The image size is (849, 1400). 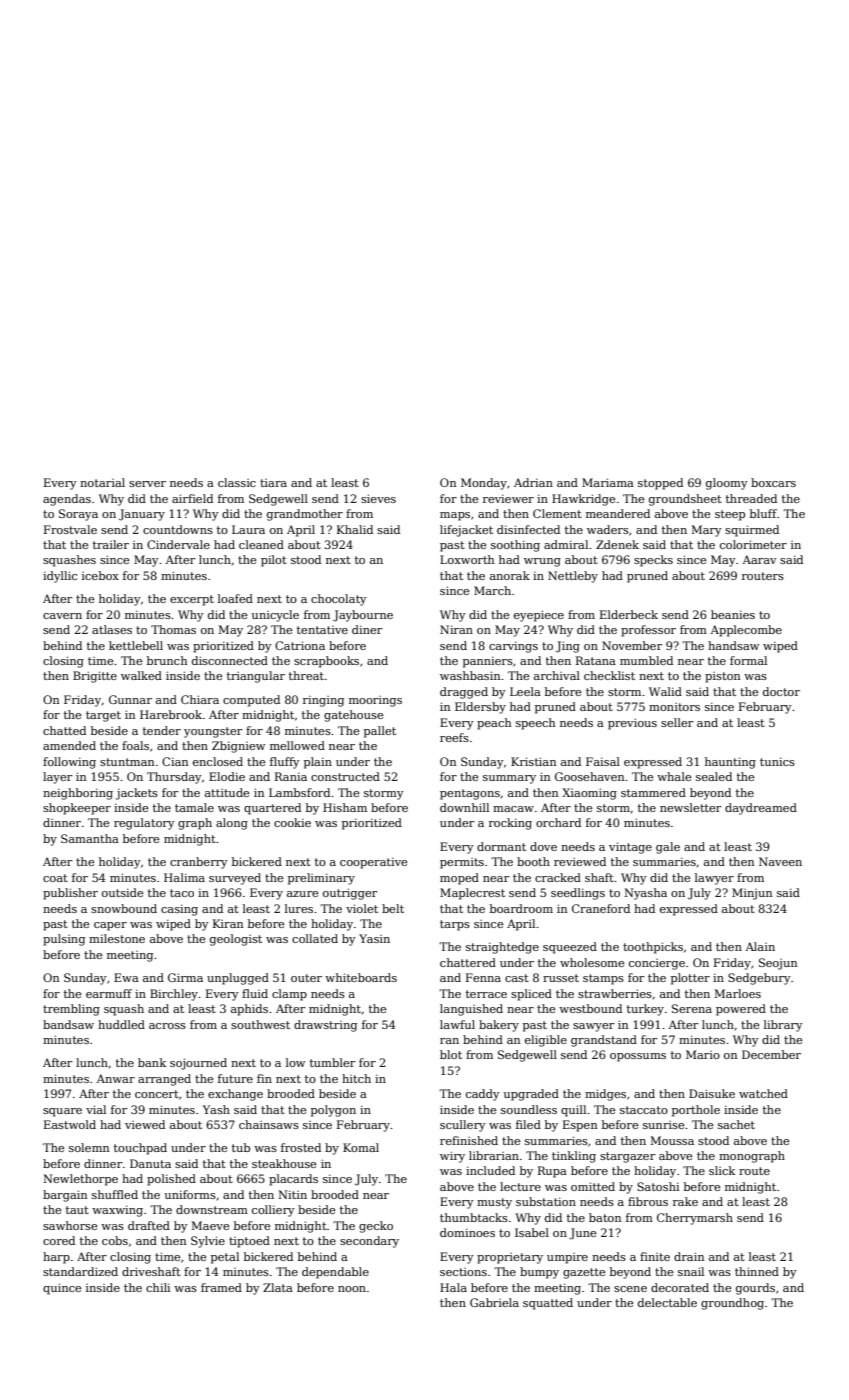 What do you see at coordinates (608, 482) in the screenshot?
I see `Mariama` at bounding box center [608, 482].
